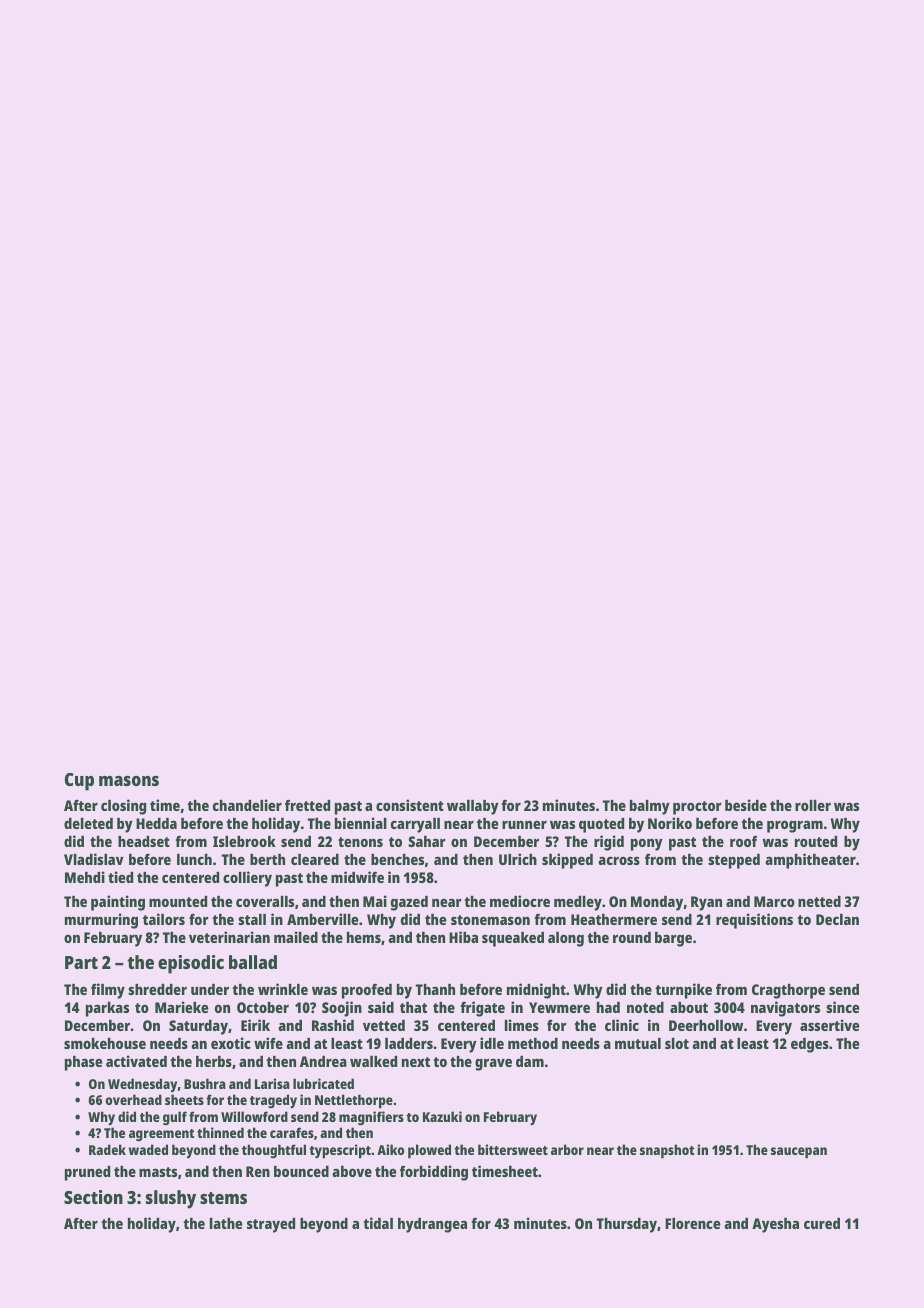  I want to click on Islebrook, so click(244, 841).
